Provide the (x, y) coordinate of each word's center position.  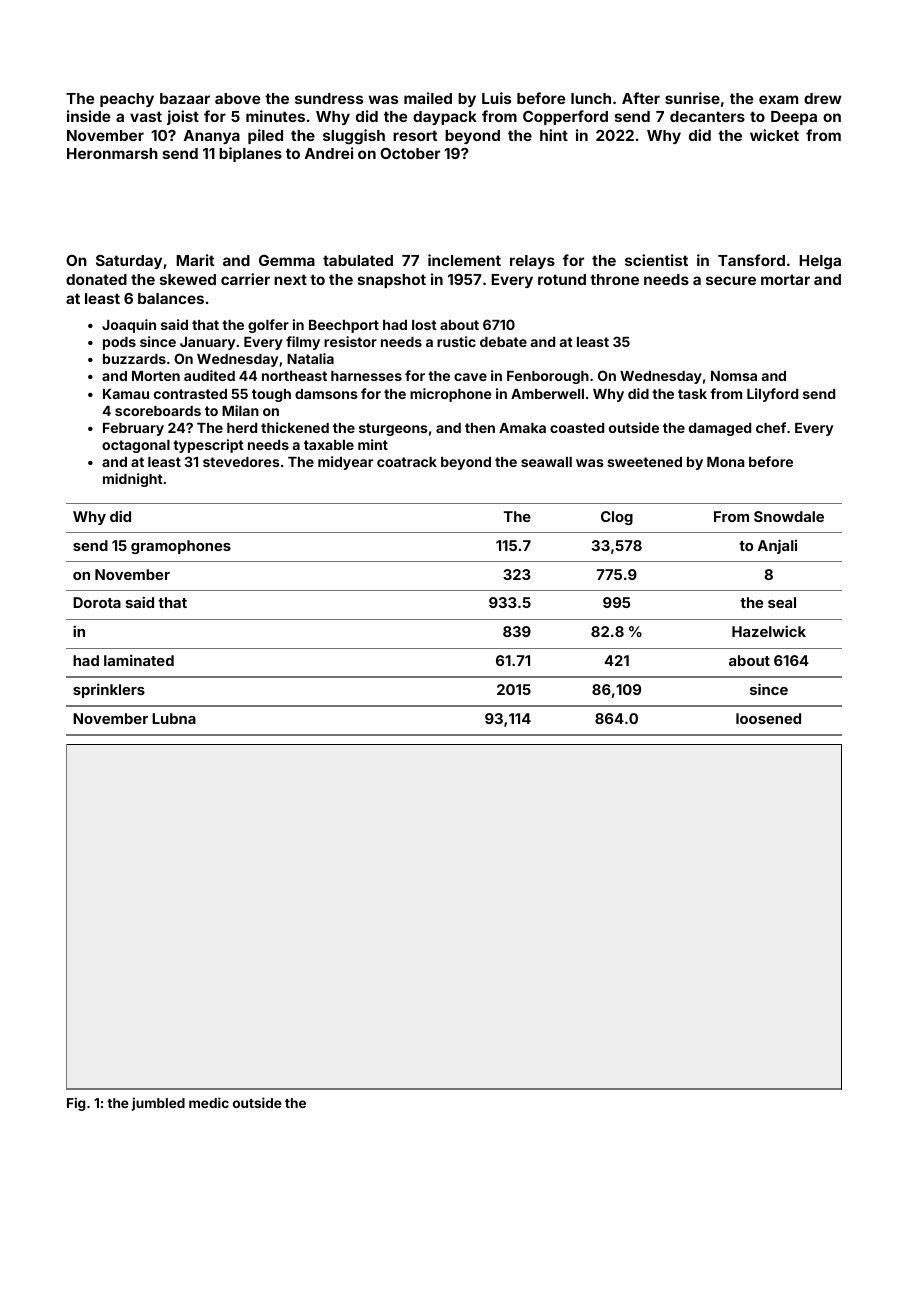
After (641, 98)
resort (415, 135)
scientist (656, 260)
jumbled (158, 1104)
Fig (76, 1104)
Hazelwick (769, 631)
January (207, 343)
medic (209, 1102)
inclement (464, 260)
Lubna (174, 718)
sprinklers (109, 690)
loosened (768, 718)
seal (782, 602)
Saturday (129, 262)
